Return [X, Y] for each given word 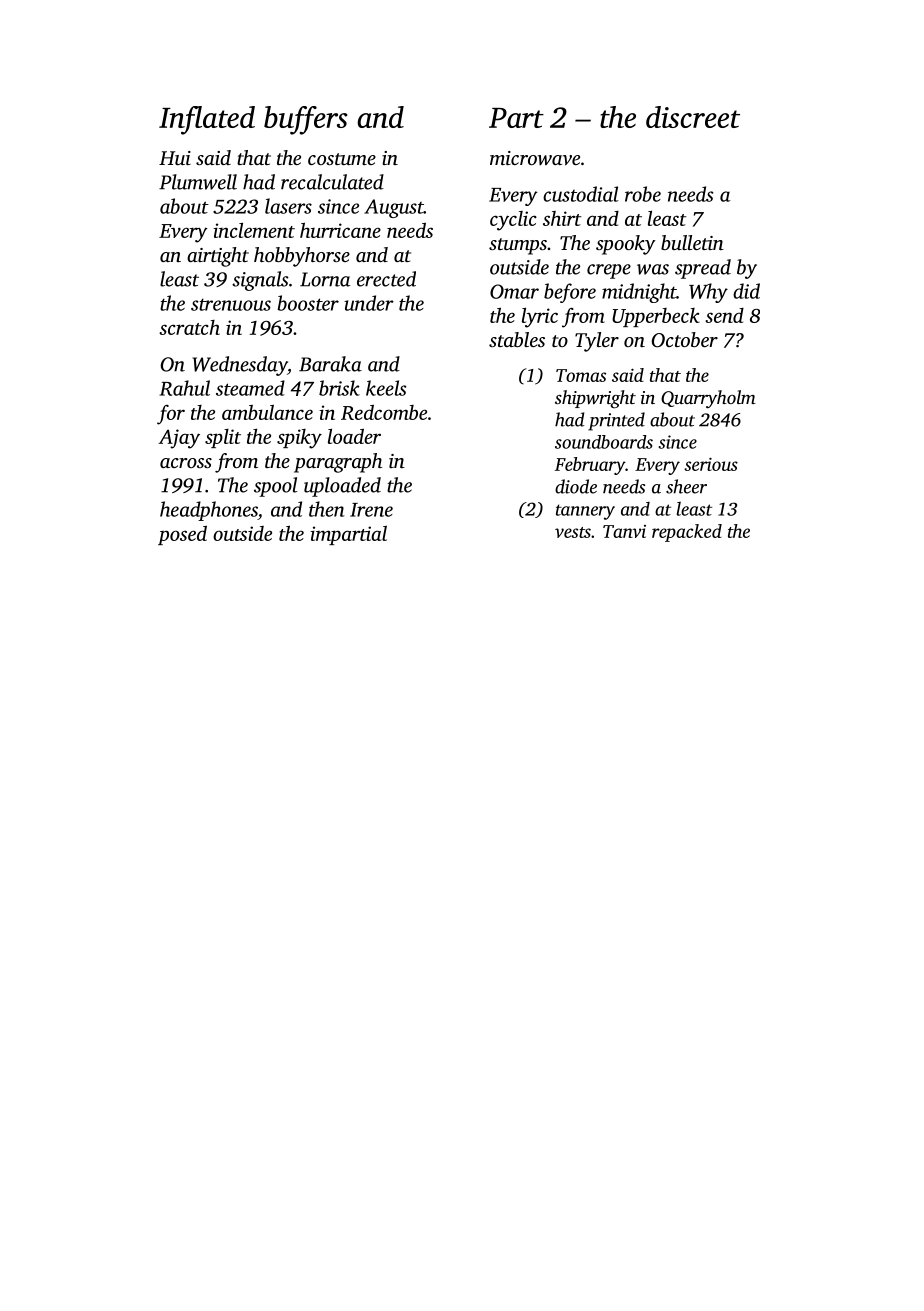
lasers [288, 206]
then [327, 509]
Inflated [207, 120]
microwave [535, 158]
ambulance [267, 412]
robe [643, 194]
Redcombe [384, 412]
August [394, 208]
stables [517, 339]
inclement [254, 230]
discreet [693, 117]
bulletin [692, 242]
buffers [305, 120]
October [684, 340]
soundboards [604, 442]
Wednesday [239, 366]
